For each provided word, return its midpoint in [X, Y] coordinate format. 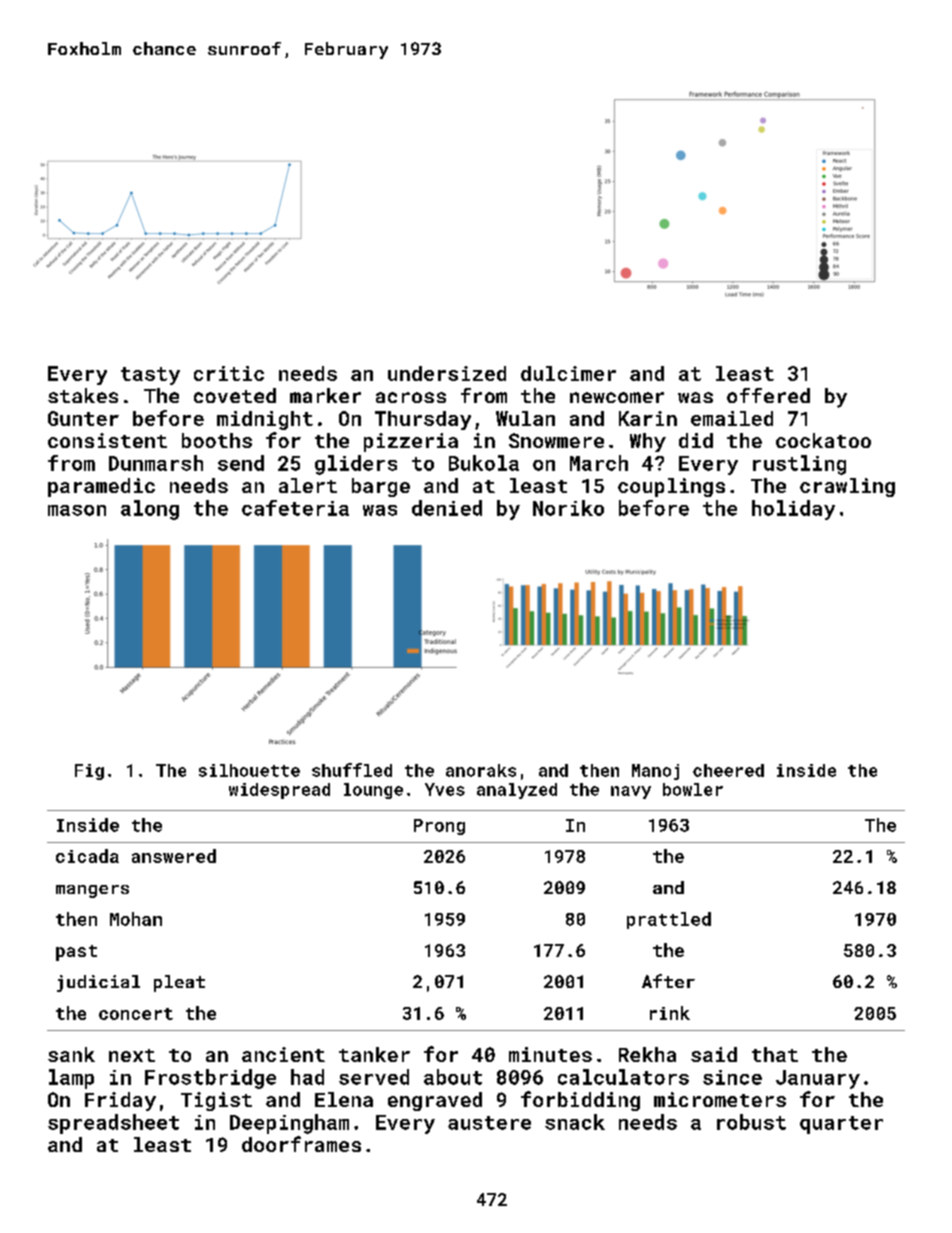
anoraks [481, 770]
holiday [793, 510]
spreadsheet [113, 1124]
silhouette [249, 770]
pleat [179, 983]
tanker [374, 1054]
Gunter [83, 418]
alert [308, 485]
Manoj [655, 772]
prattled [669, 920]
